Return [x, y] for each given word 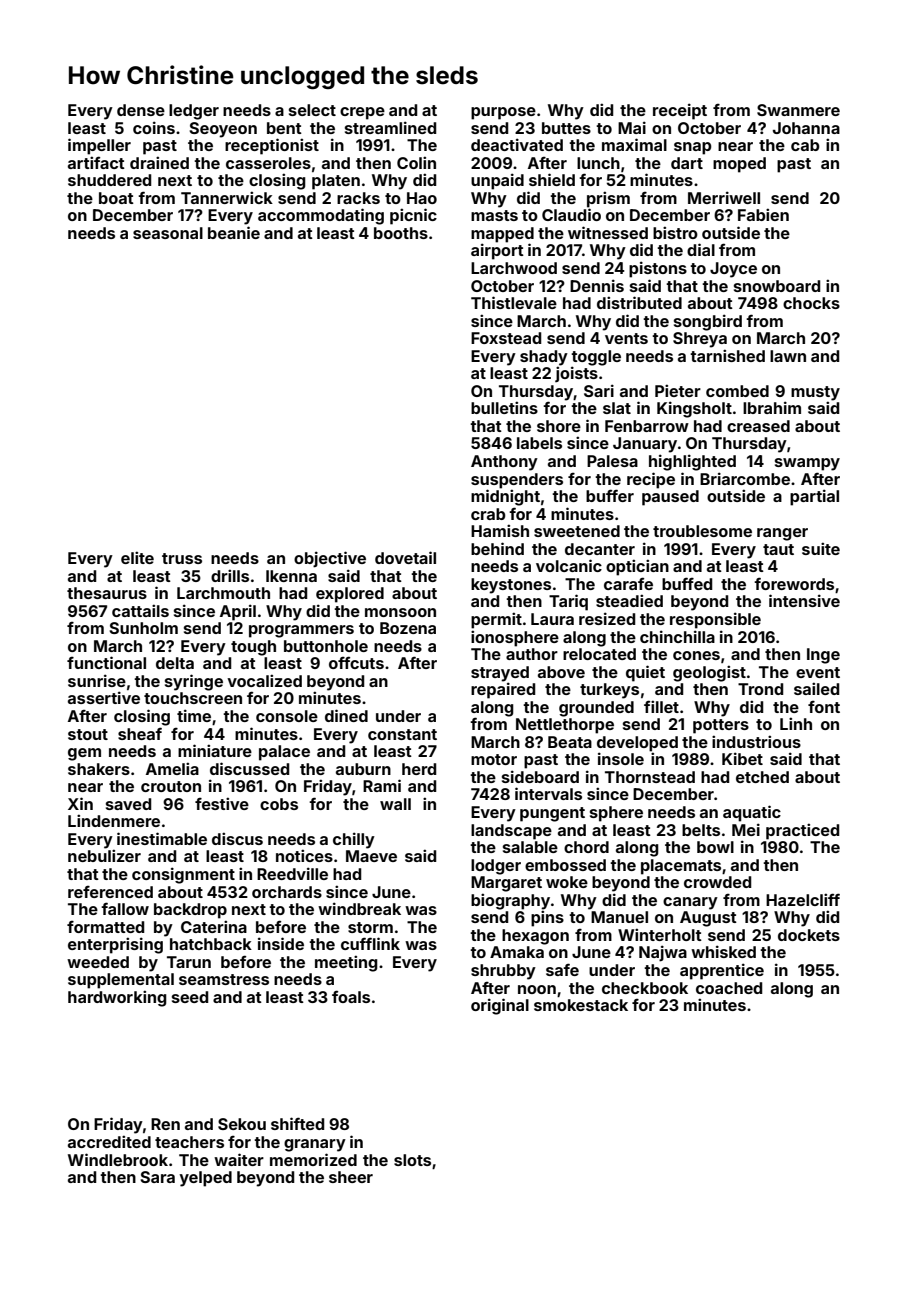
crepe [362, 113]
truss [182, 558]
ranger [782, 534]
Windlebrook [118, 1159]
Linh [796, 723]
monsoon [400, 612]
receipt [680, 111]
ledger [194, 112]
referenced [110, 892]
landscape [511, 832]
